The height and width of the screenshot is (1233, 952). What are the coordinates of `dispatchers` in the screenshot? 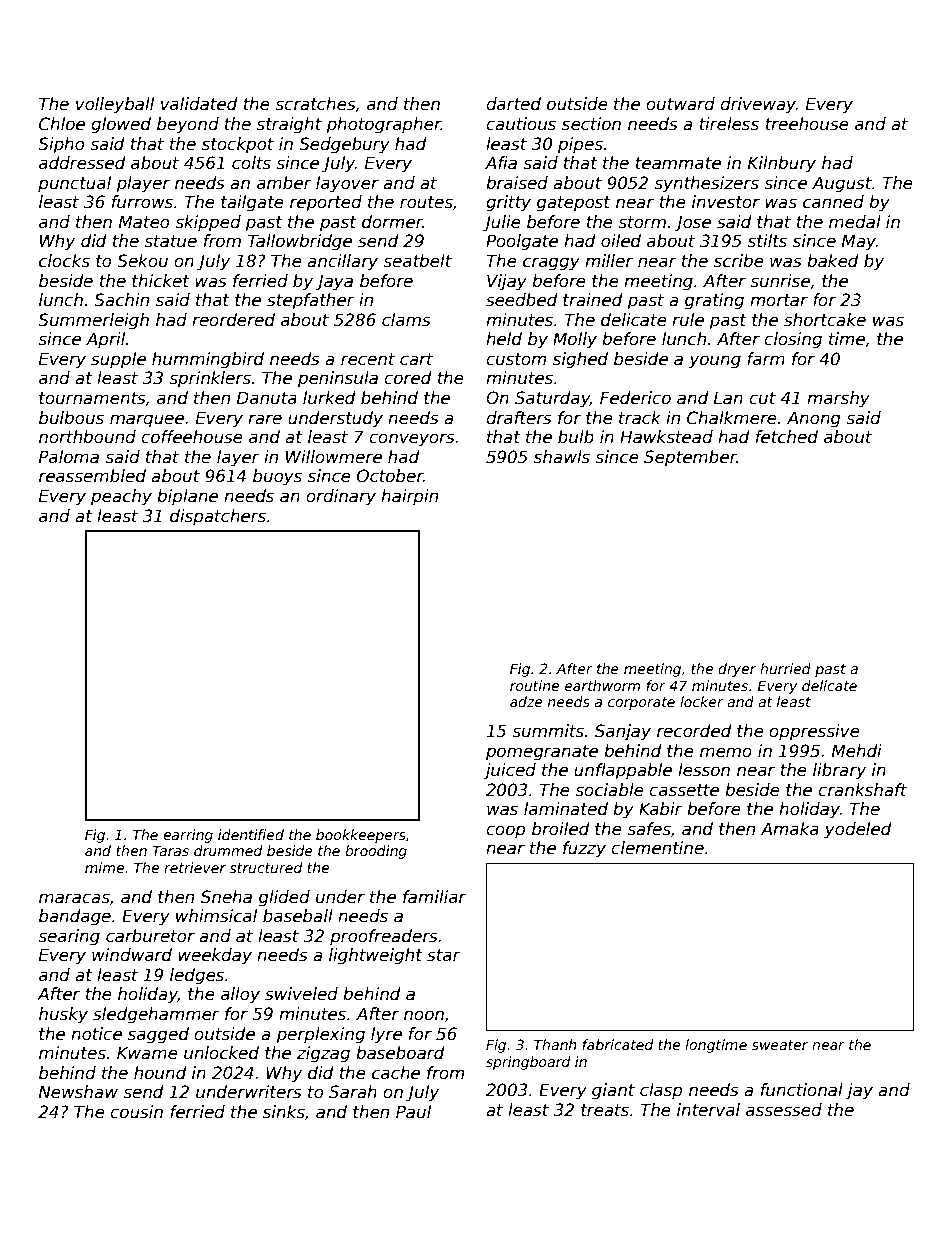 It's located at (218, 517).
